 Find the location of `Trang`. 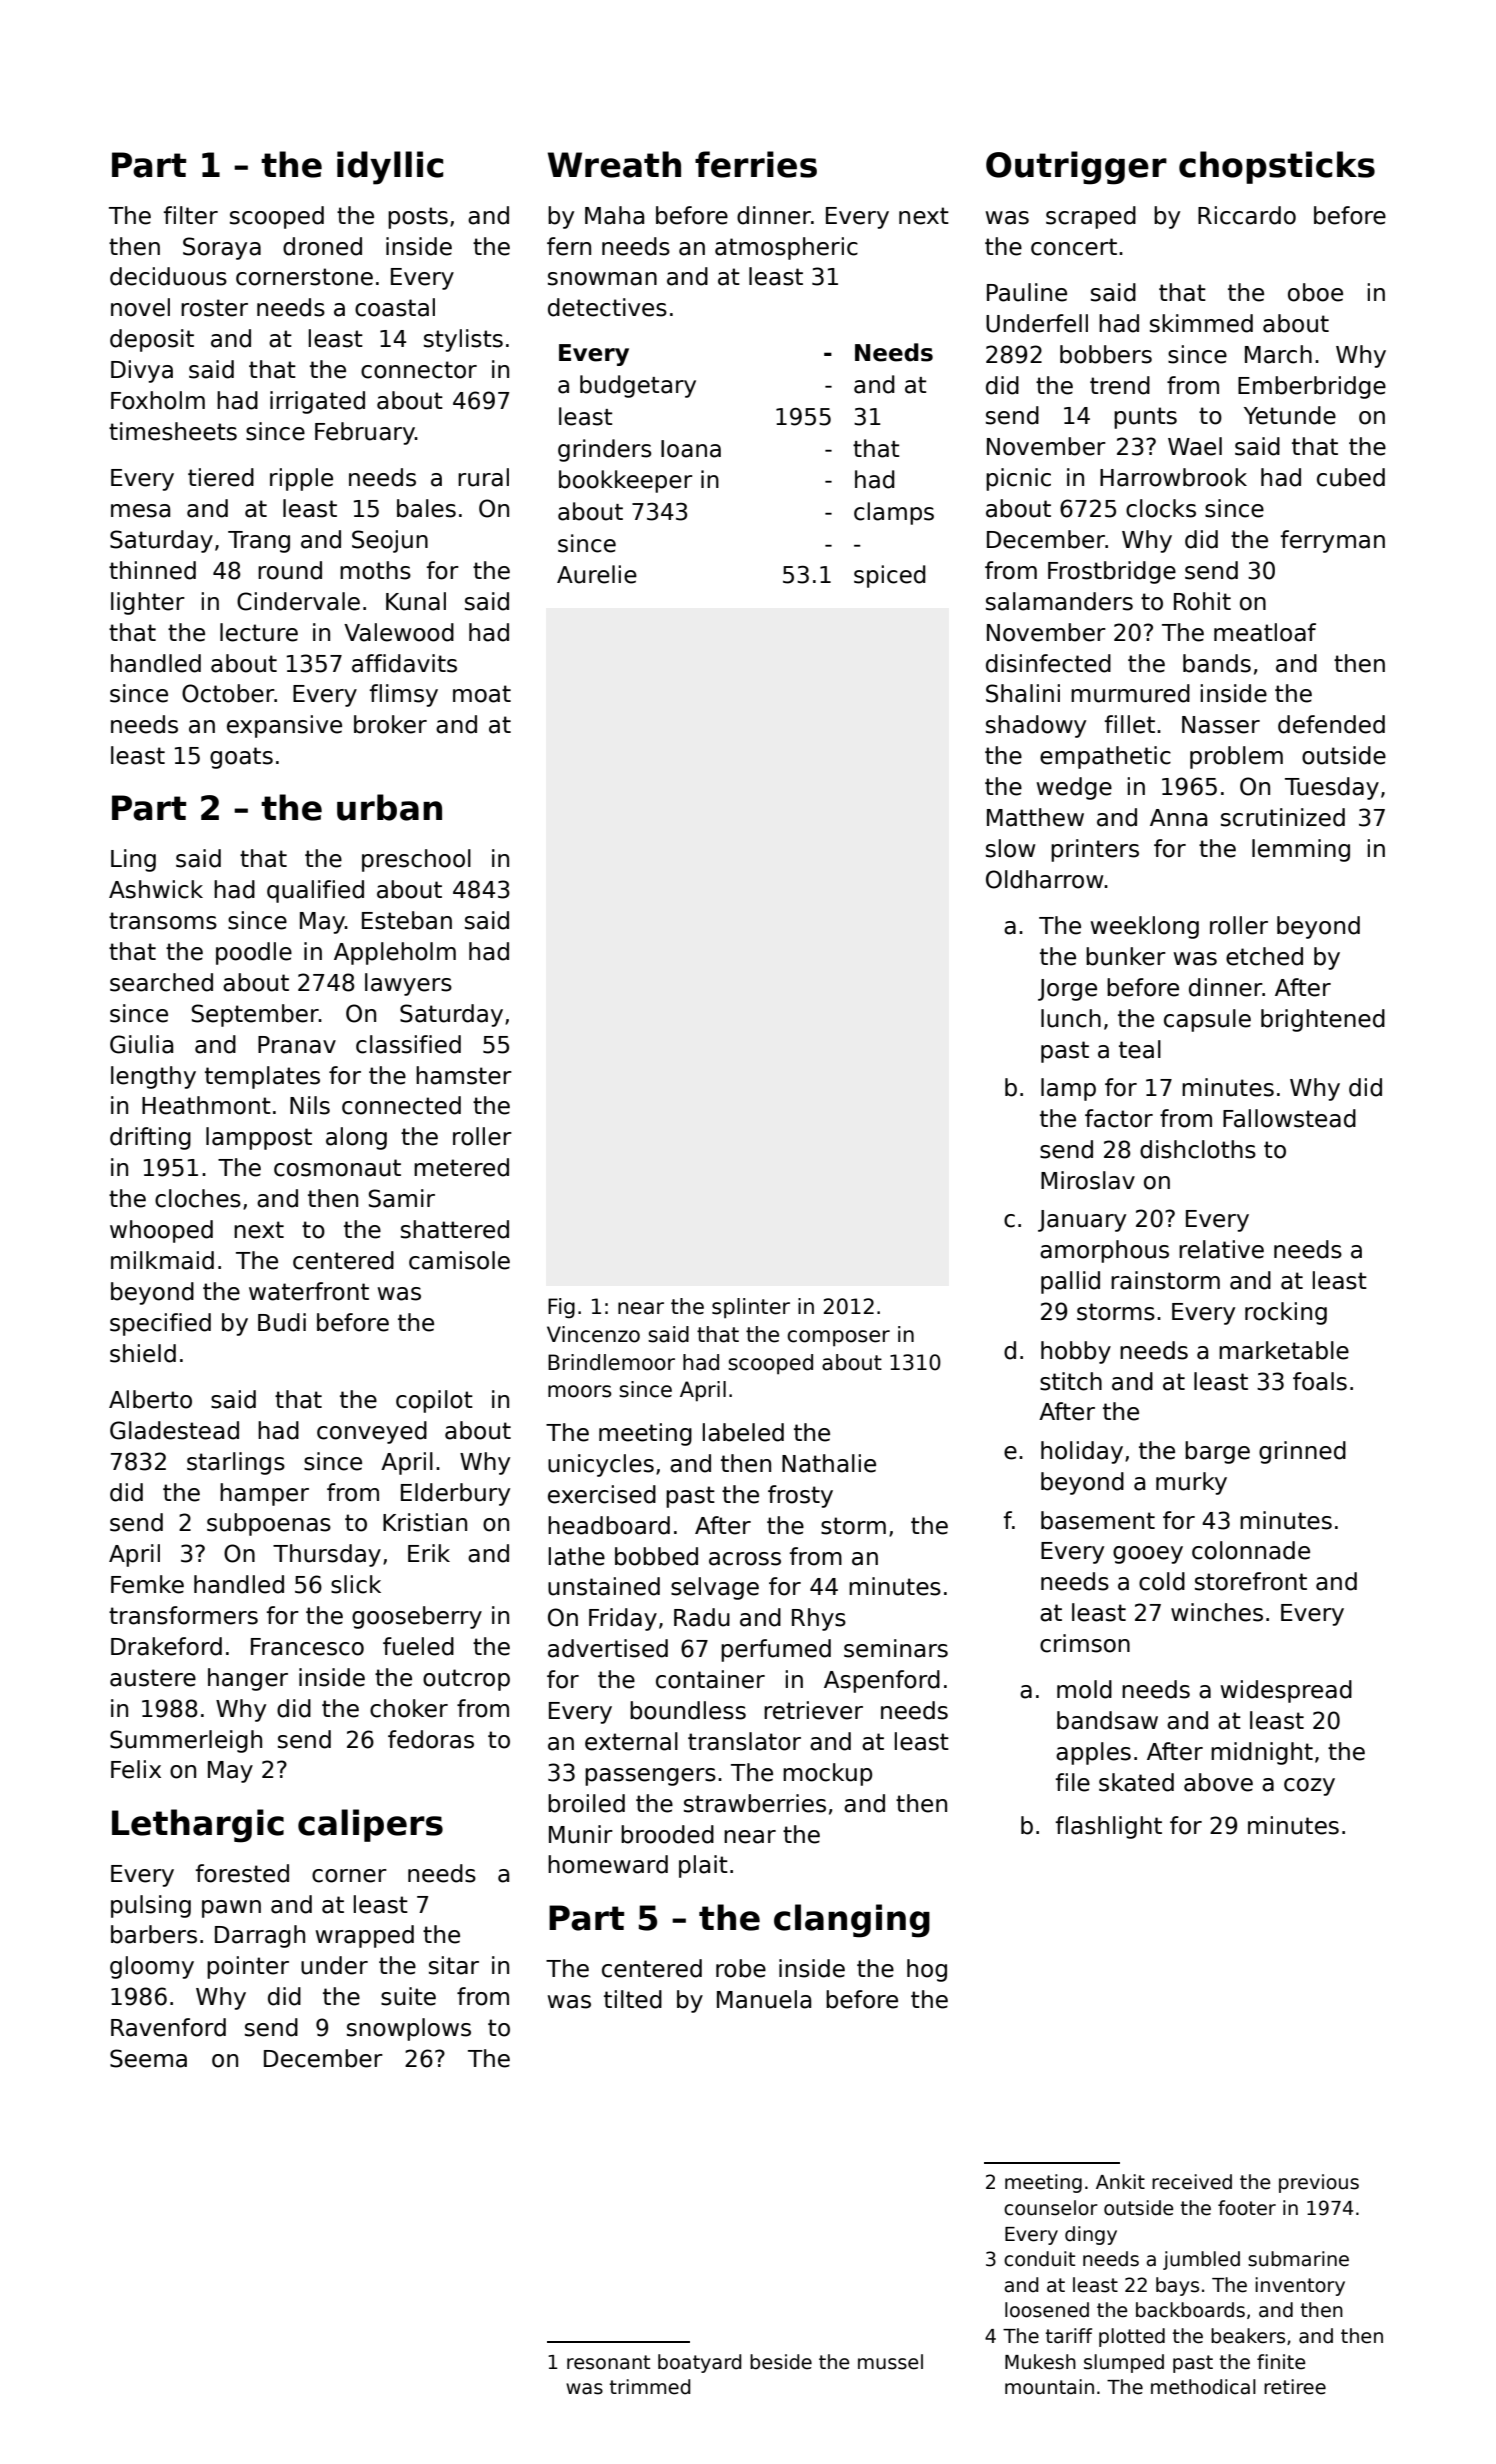

Trang is located at coordinates (259, 542).
